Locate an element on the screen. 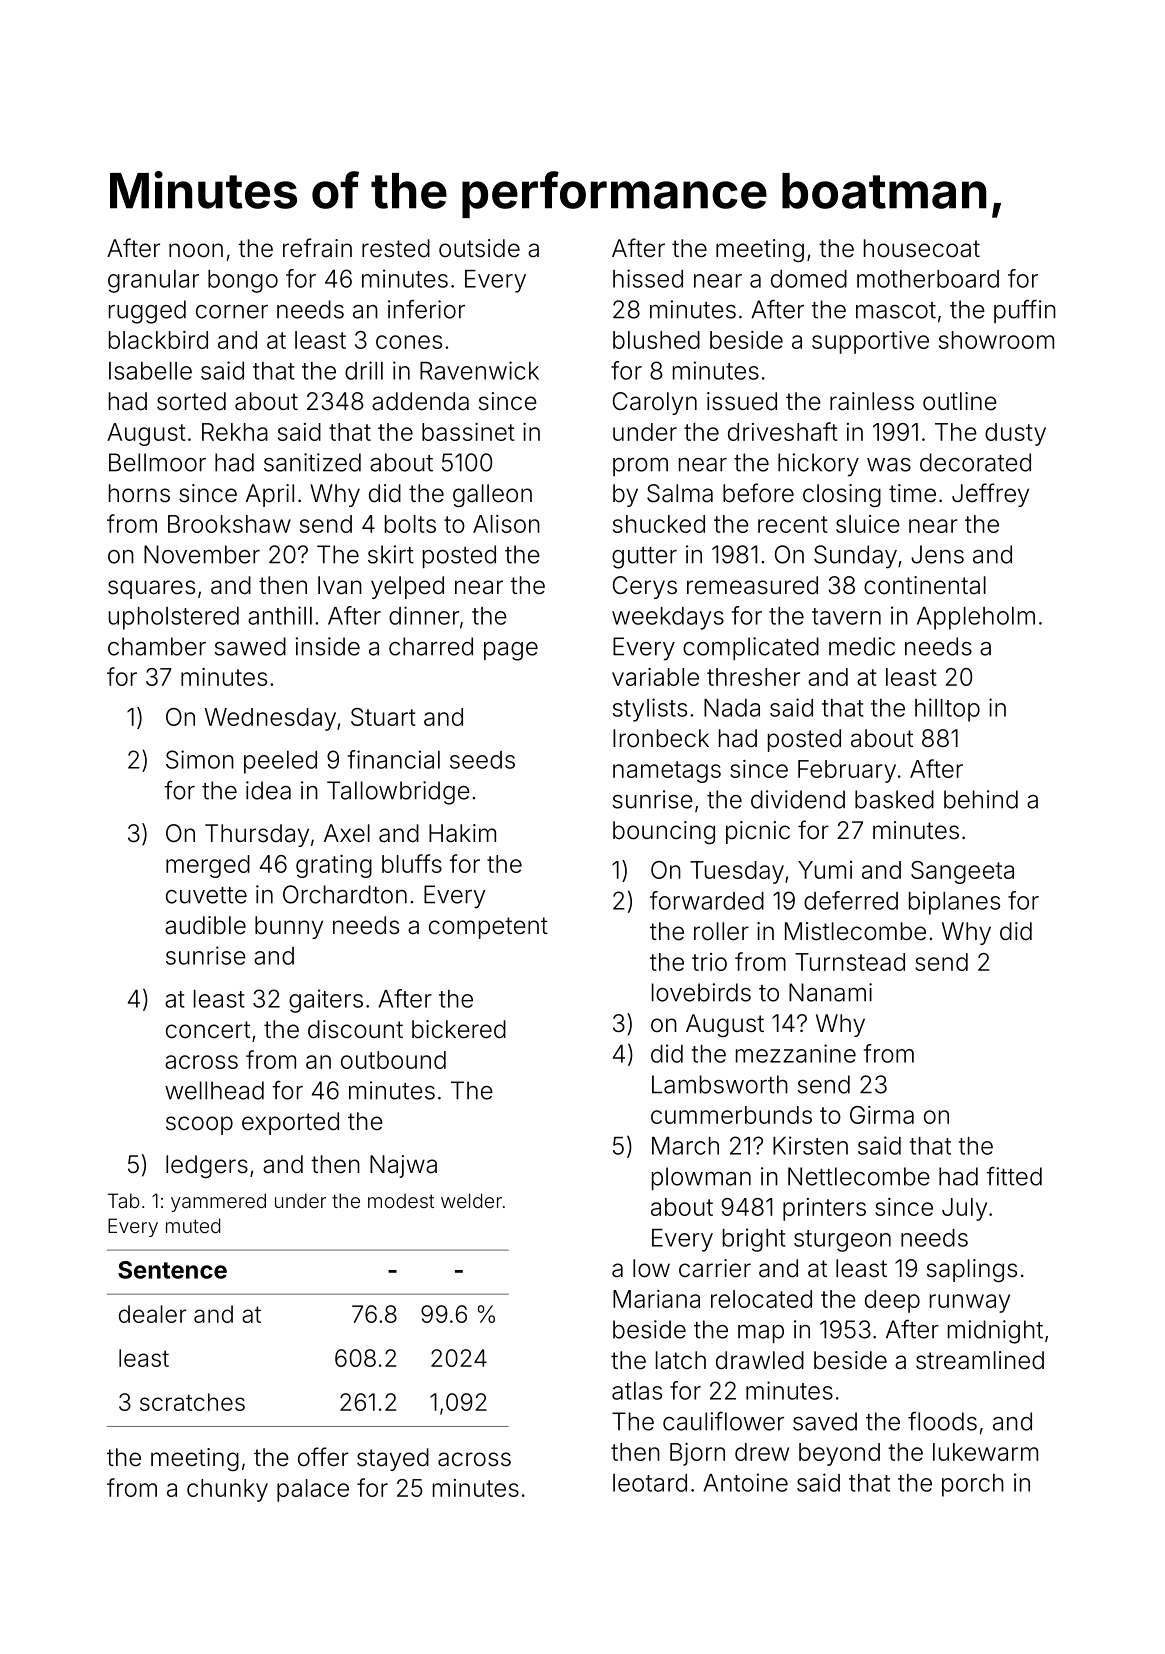  Lambsworth is located at coordinates (720, 1084).
